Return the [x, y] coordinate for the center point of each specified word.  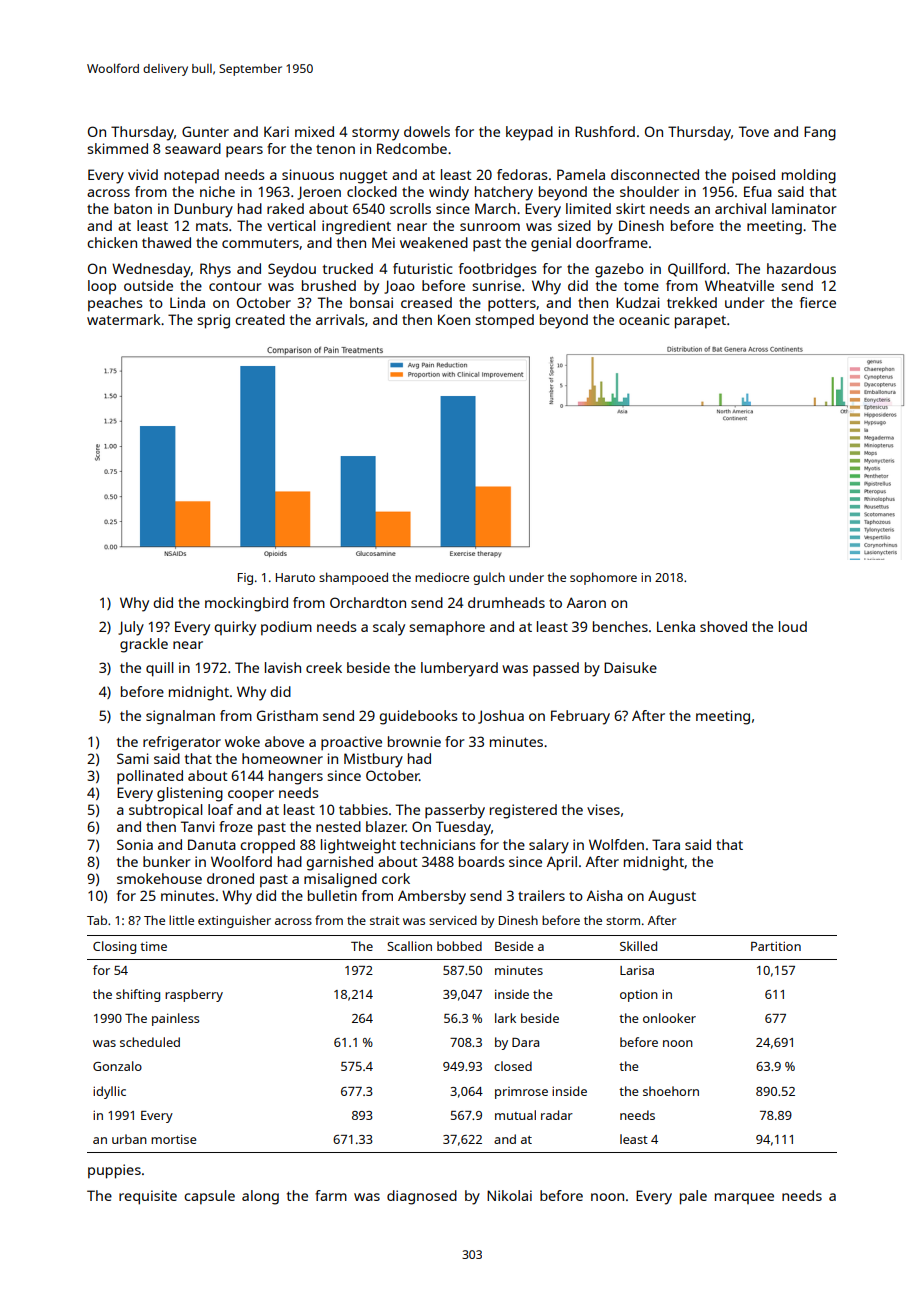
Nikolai [509, 1195]
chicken [112, 242]
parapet [700, 322]
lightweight [358, 846]
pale [693, 1197]
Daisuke [630, 667]
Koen [454, 319]
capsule [209, 1197]
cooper [251, 796]
